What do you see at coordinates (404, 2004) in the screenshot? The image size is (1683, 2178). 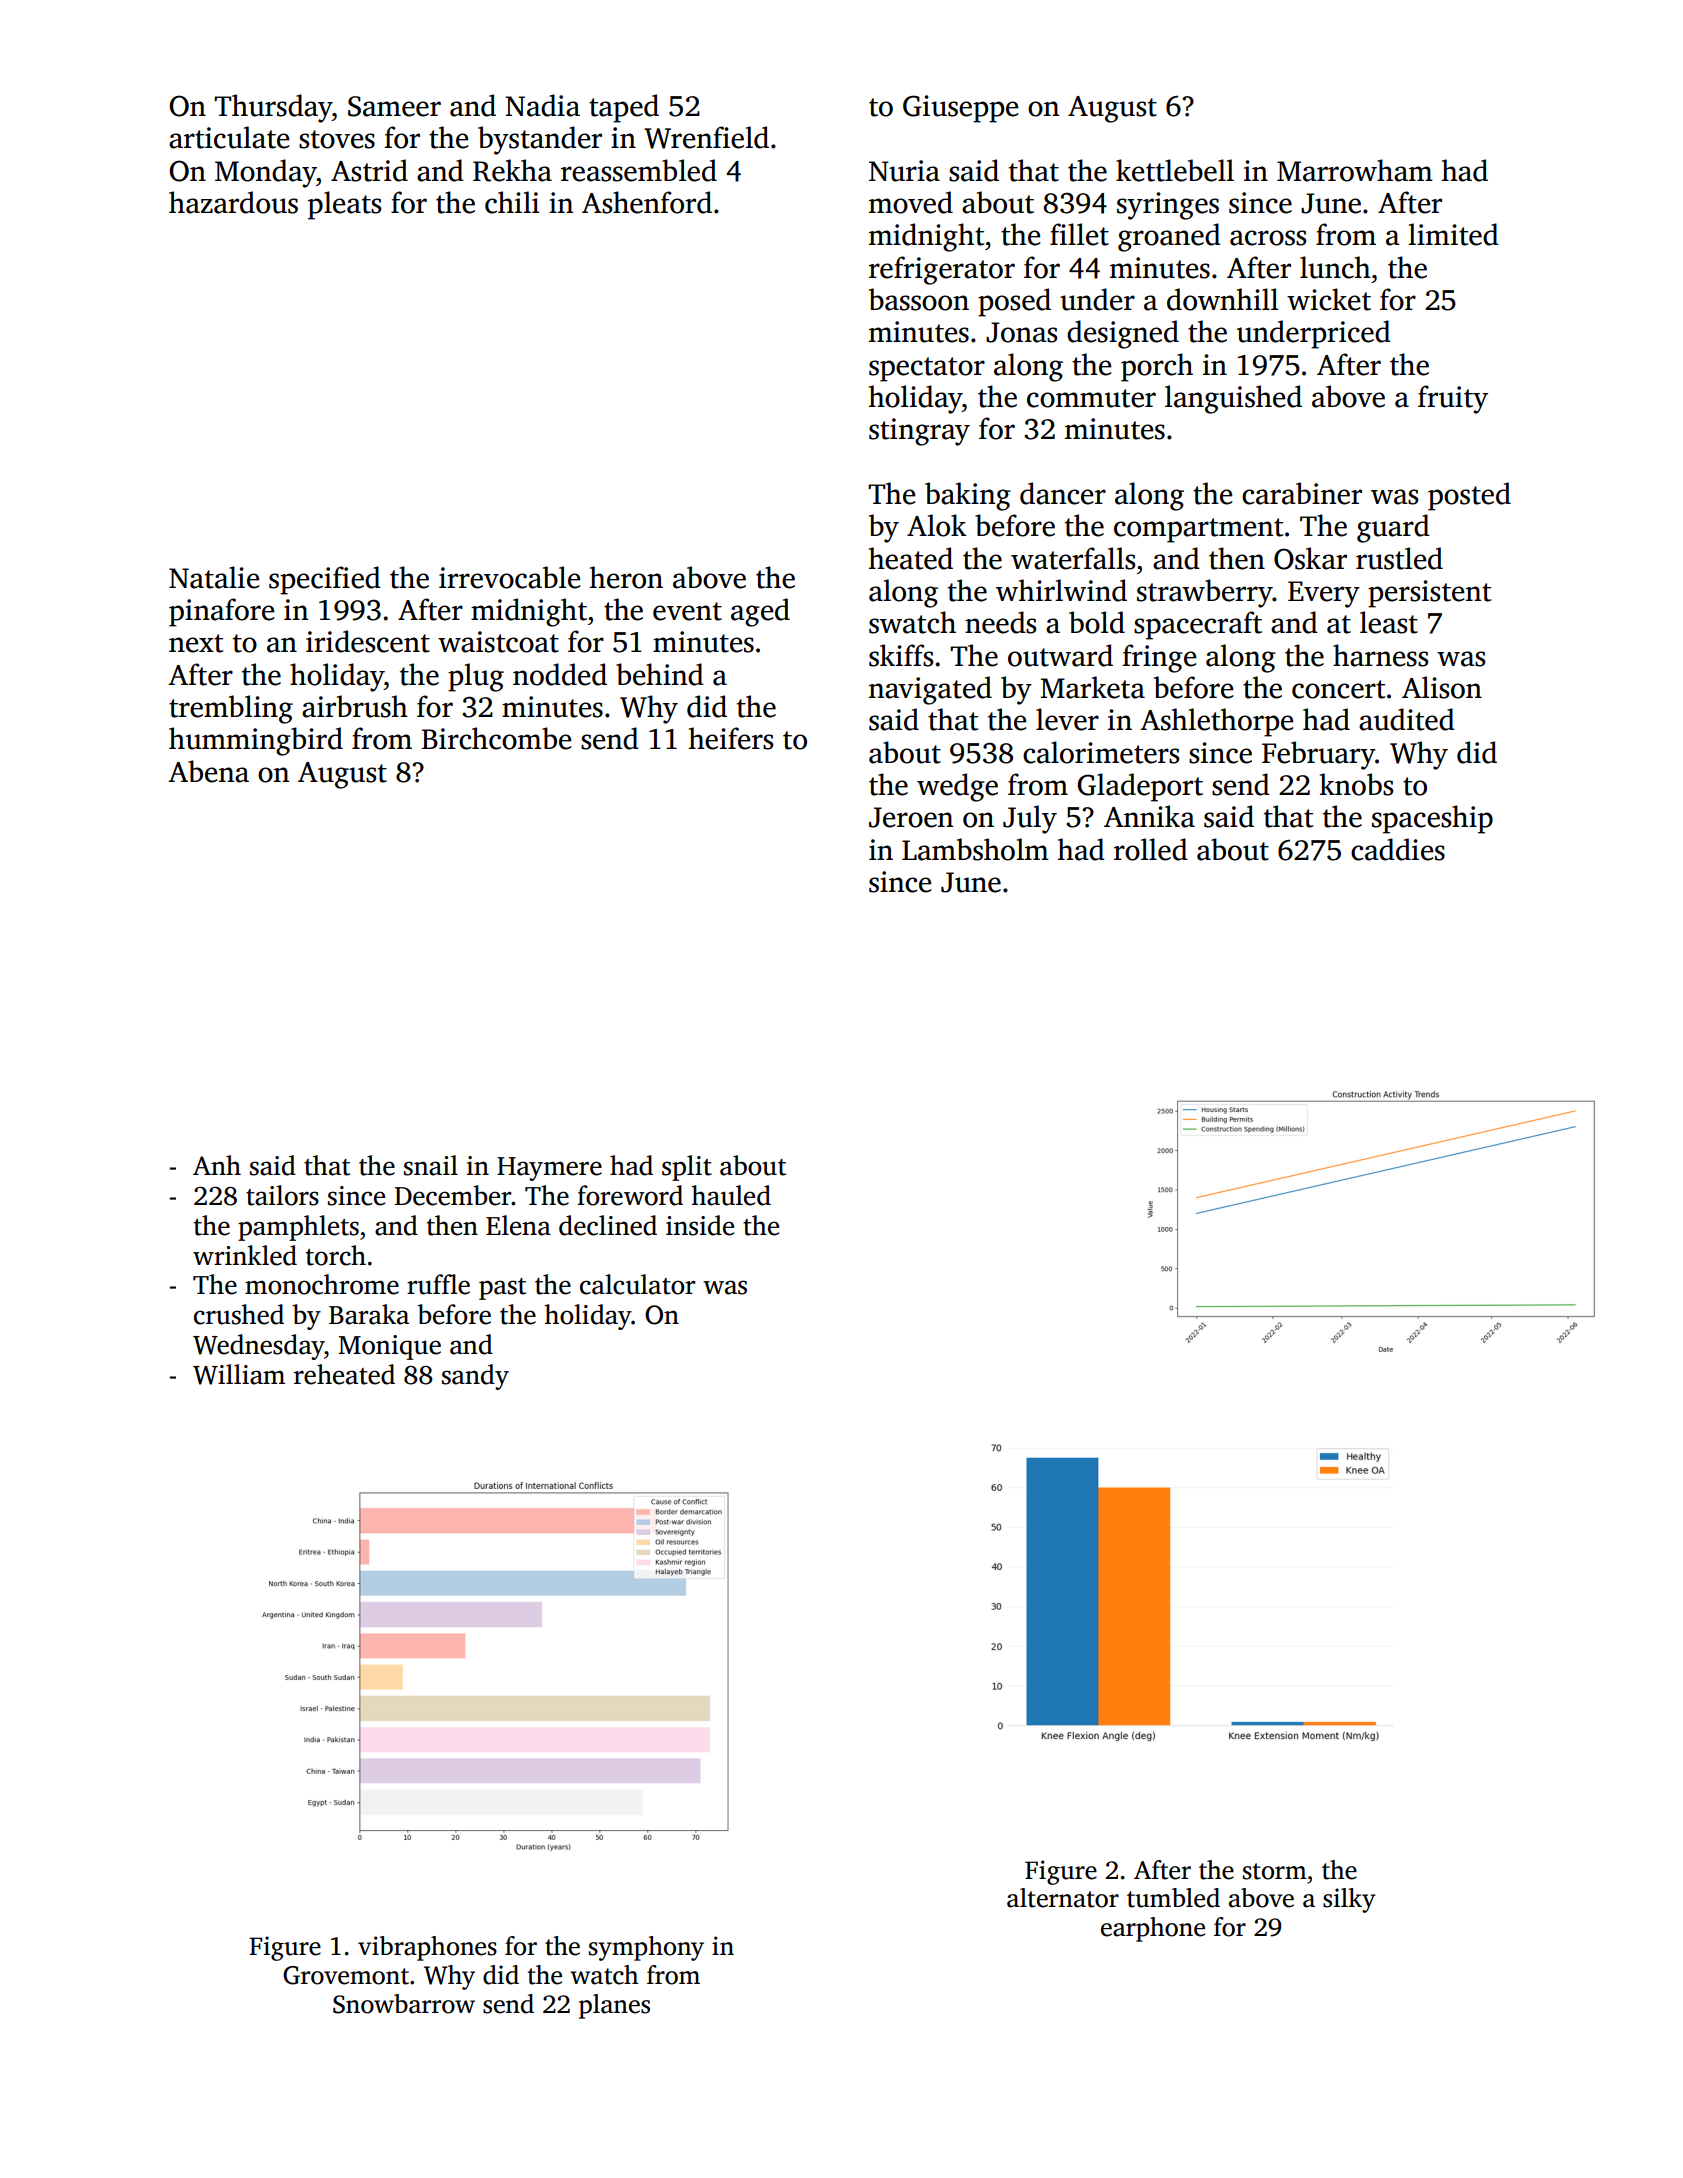 I see `Snowbarrow` at bounding box center [404, 2004].
